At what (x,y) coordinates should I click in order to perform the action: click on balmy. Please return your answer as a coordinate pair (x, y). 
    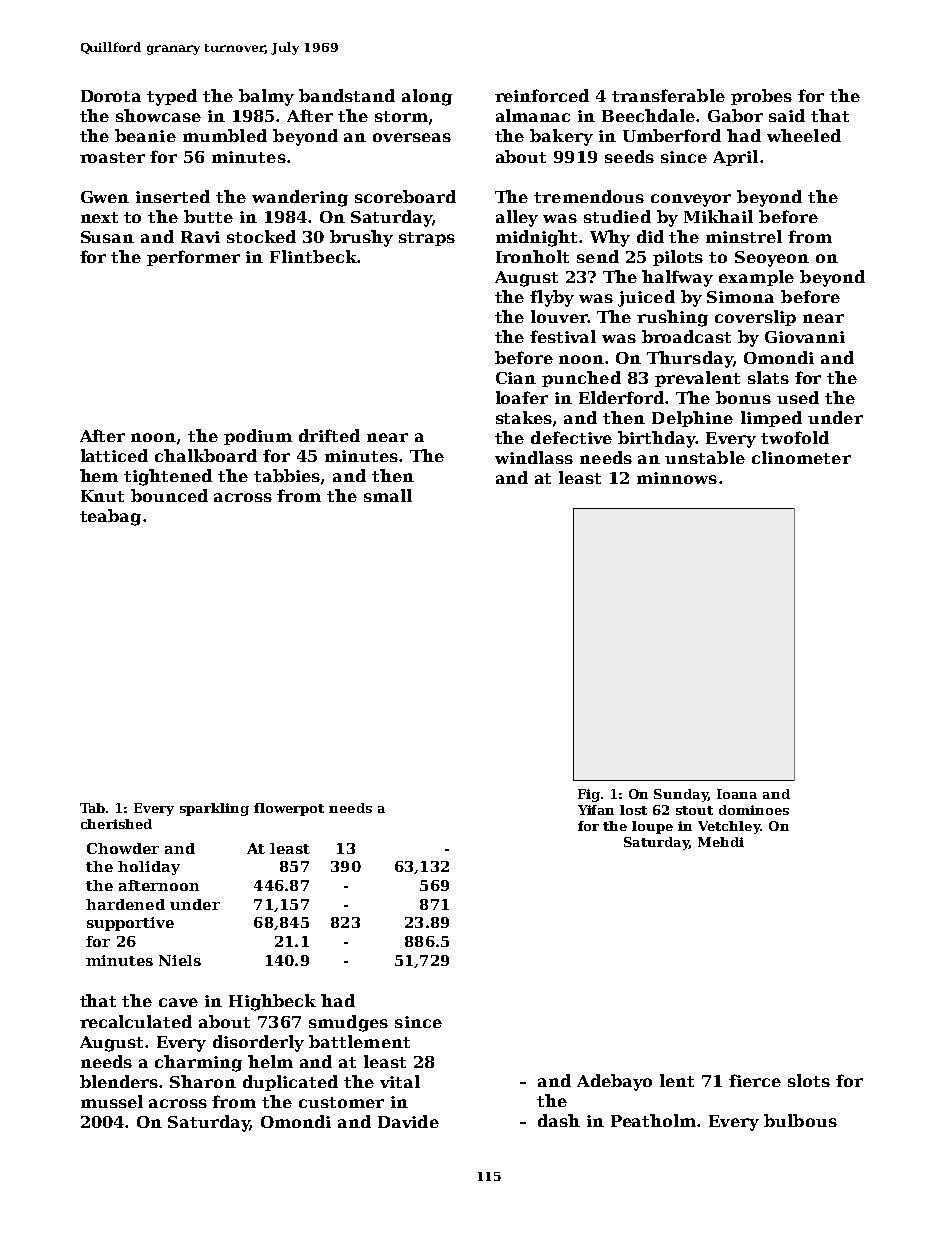
    Looking at the image, I should click on (266, 97).
